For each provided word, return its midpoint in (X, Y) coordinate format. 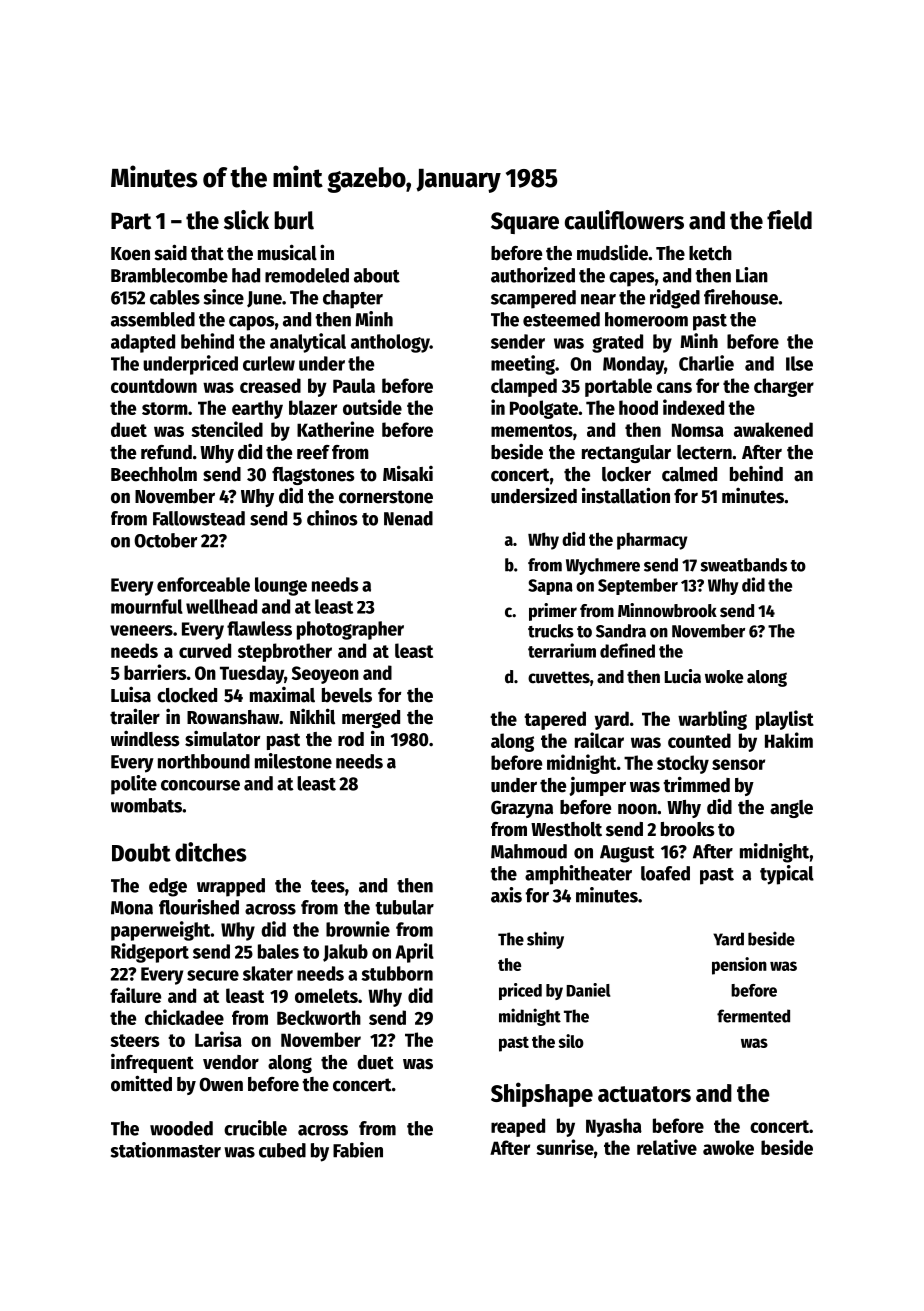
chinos (332, 518)
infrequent (152, 1063)
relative (667, 1147)
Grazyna (522, 809)
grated (617, 343)
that (207, 253)
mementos (532, 430)
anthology (390, 343)
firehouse (741, 297)
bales (278, 951)
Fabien (358, 1150)
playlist (785, 720)
